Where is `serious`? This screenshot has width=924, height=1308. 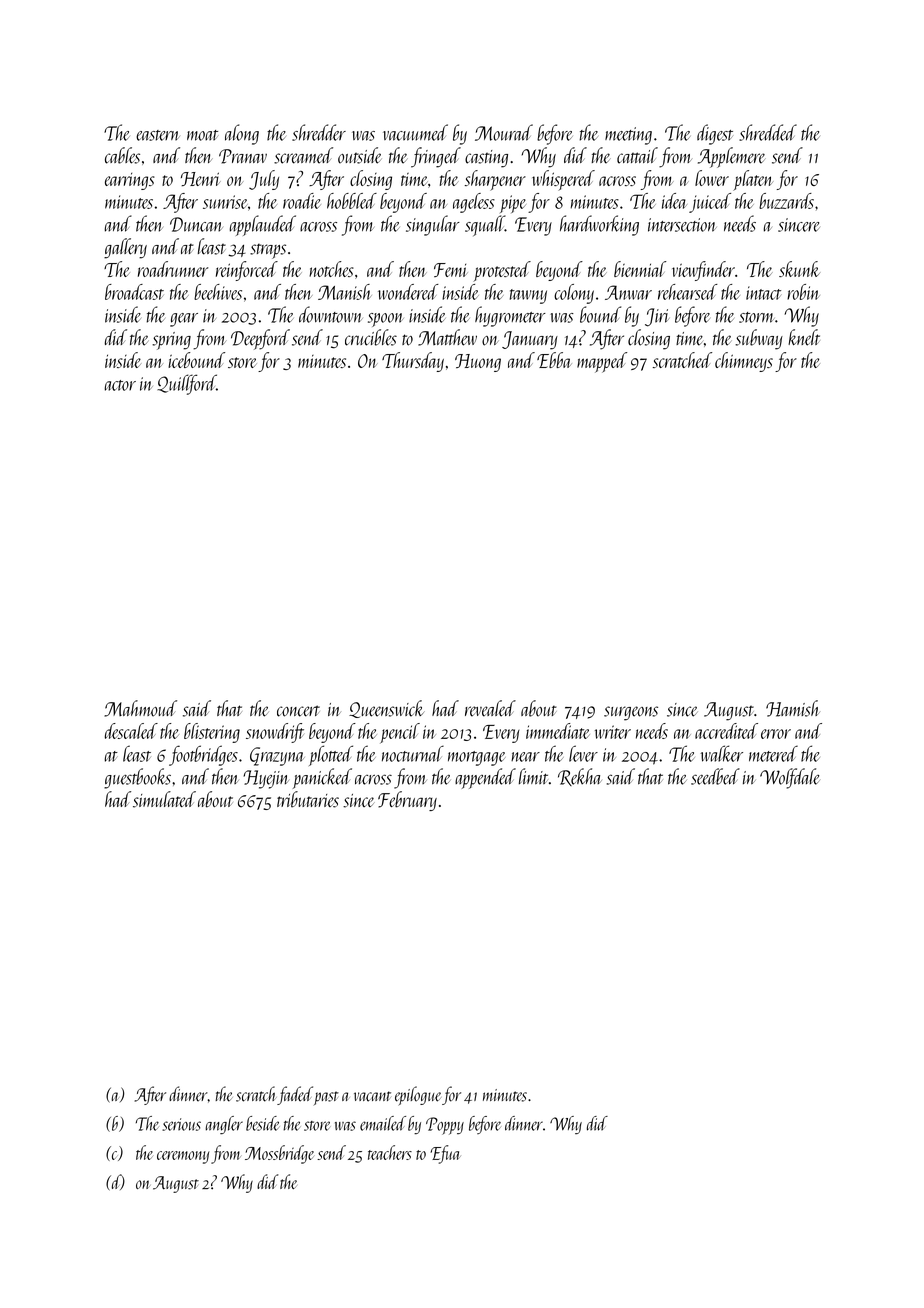
serious is located at coordinates (181, 1124).
